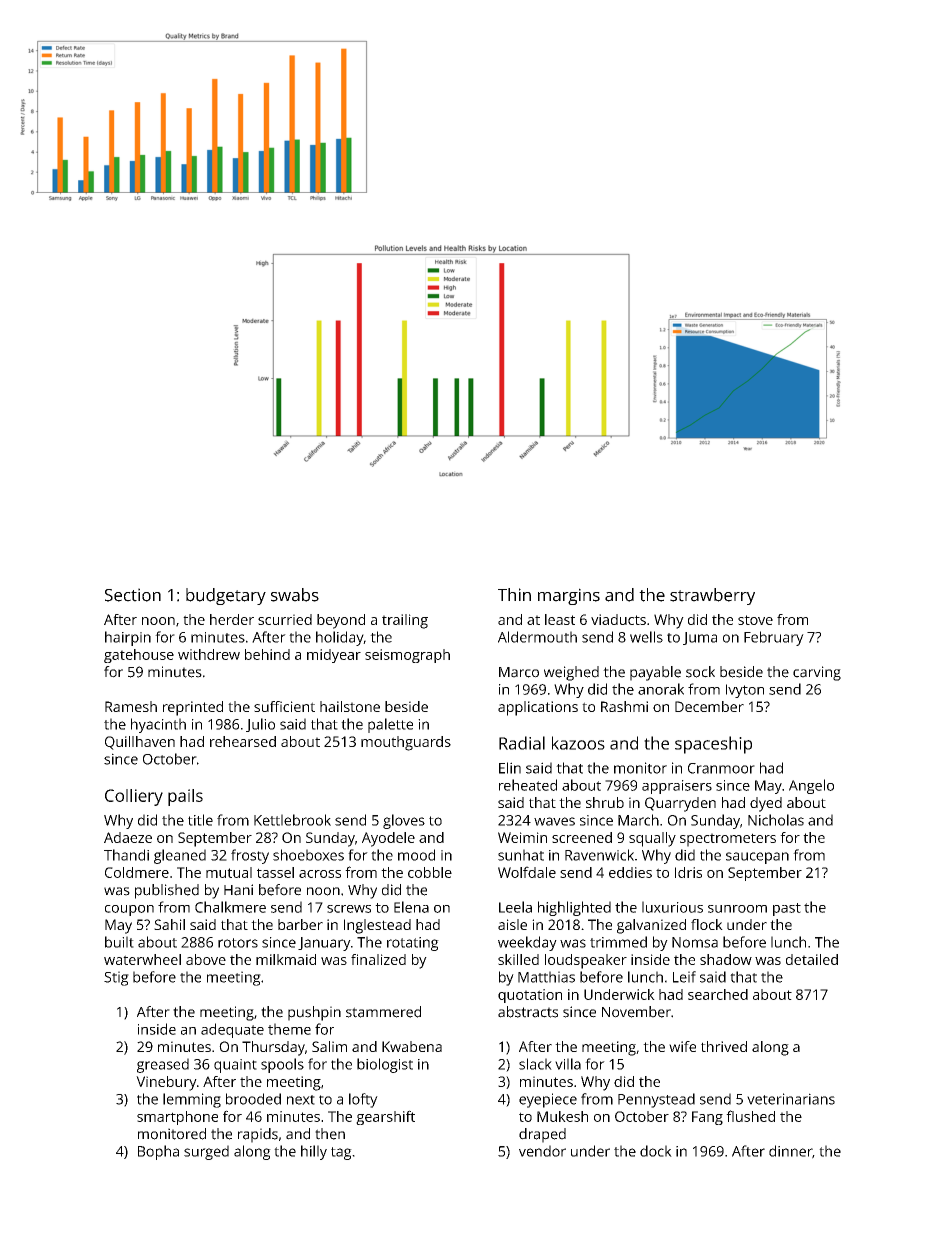 Image resolution: width=952 pixels, height=1233 pixels. What do you see at coordinates (712, 596) in the screenshot?
I see `strawberry` at bounding box center [712, 596].
